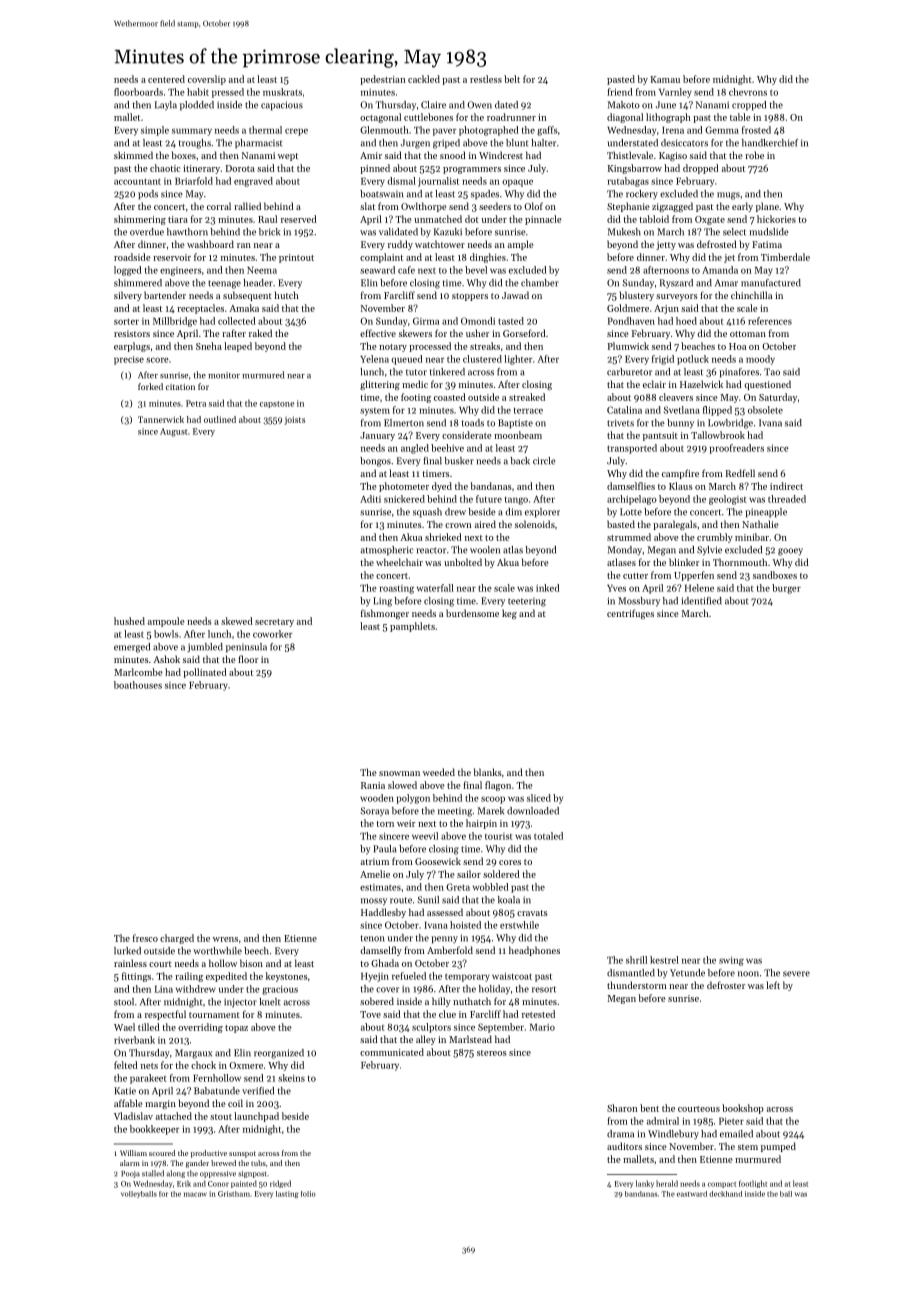  I want to click on Mossbury, so click(639, 602).
